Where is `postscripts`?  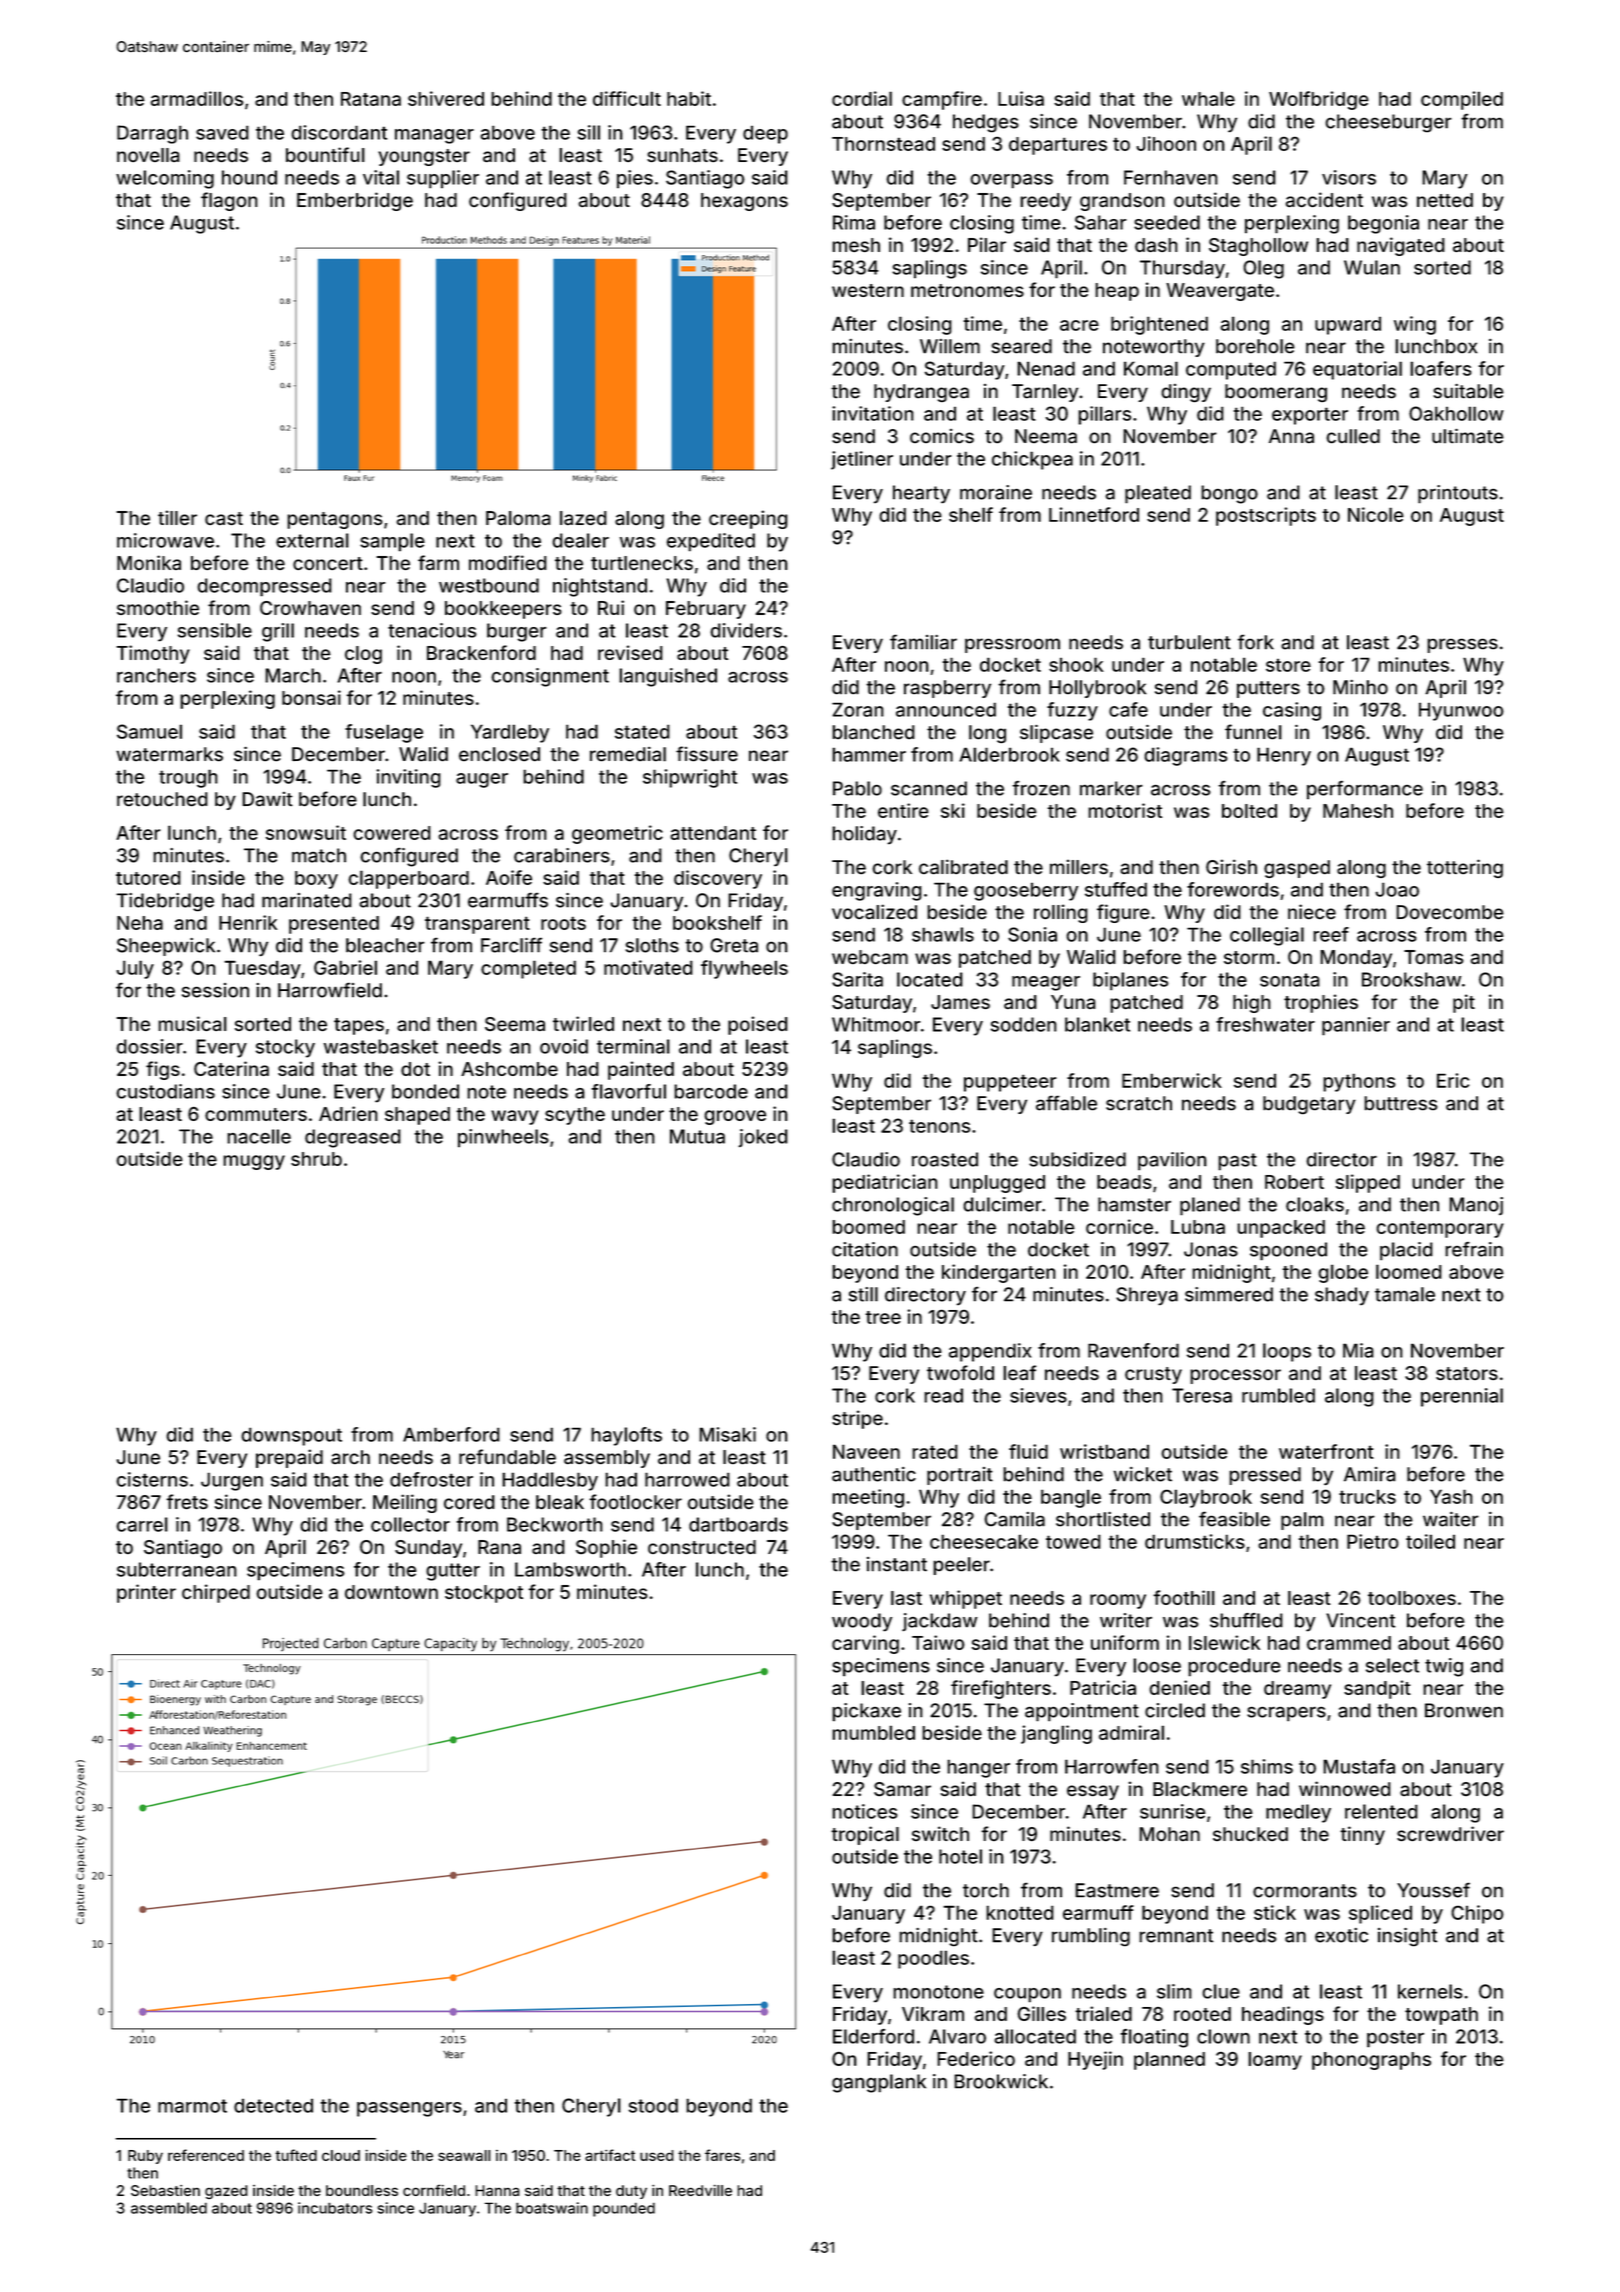 postscripts is located at coordinates (1266, 516).
